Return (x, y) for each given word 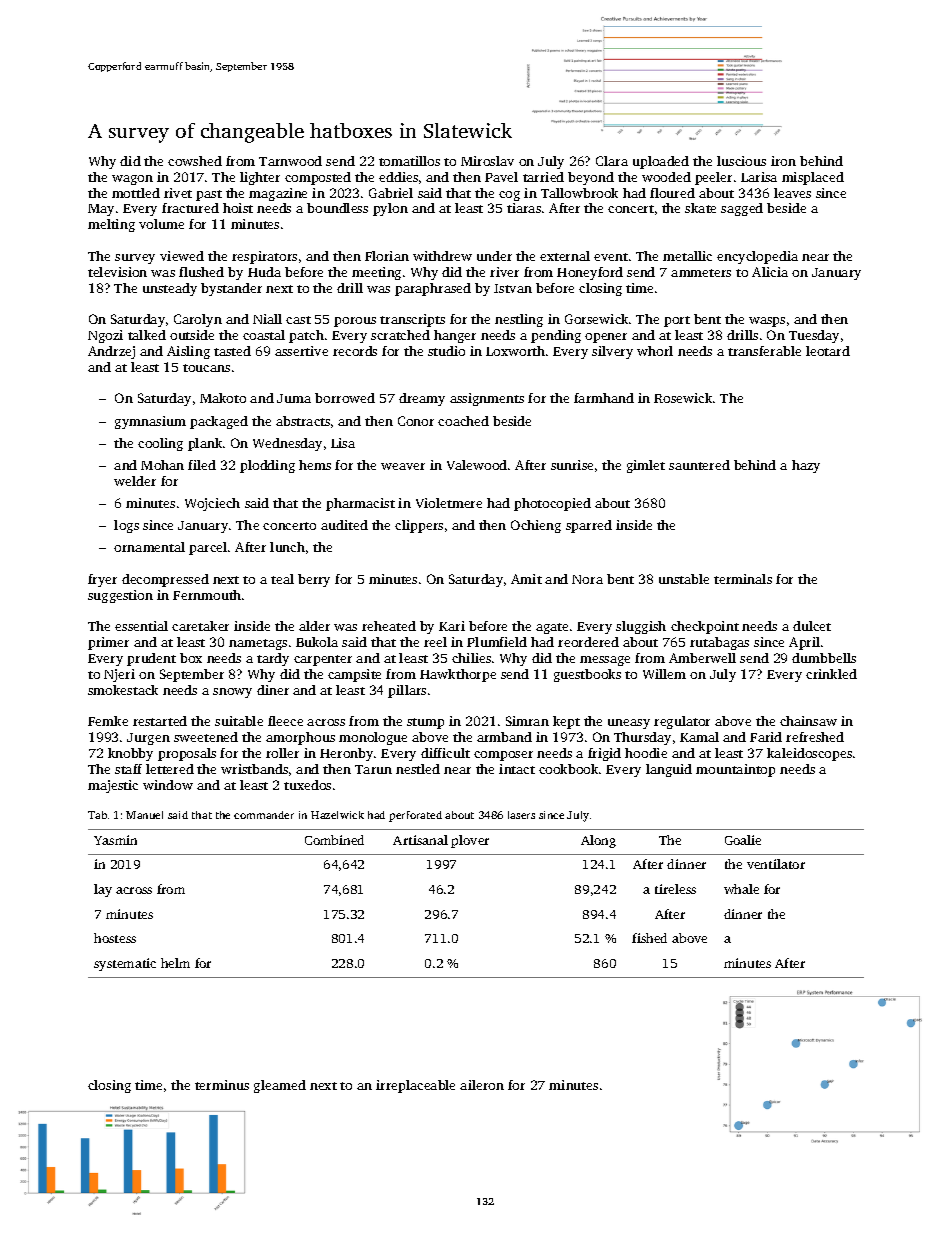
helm (175, 963)
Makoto (223, 398)
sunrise (572, 465)
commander (264, 815)
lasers (521, 815)
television (117, 272)
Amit (526, 579)
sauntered (699, 465)
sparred (589, 526)
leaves (792, 193)
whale (741, 889)
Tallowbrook (579, 193)
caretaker (200, 626)
